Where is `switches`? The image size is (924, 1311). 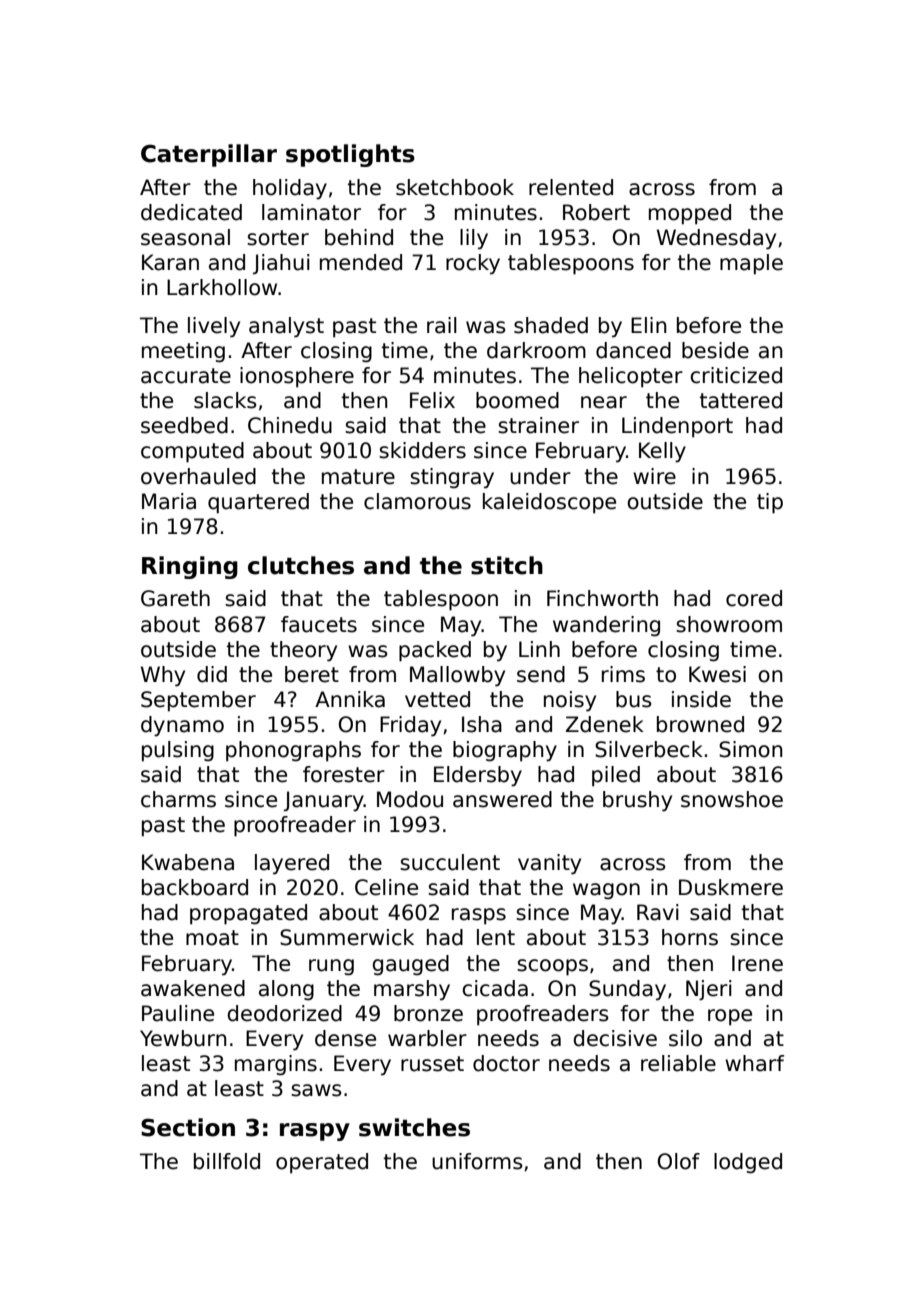
switches is located at coordinates (414, 1127).
